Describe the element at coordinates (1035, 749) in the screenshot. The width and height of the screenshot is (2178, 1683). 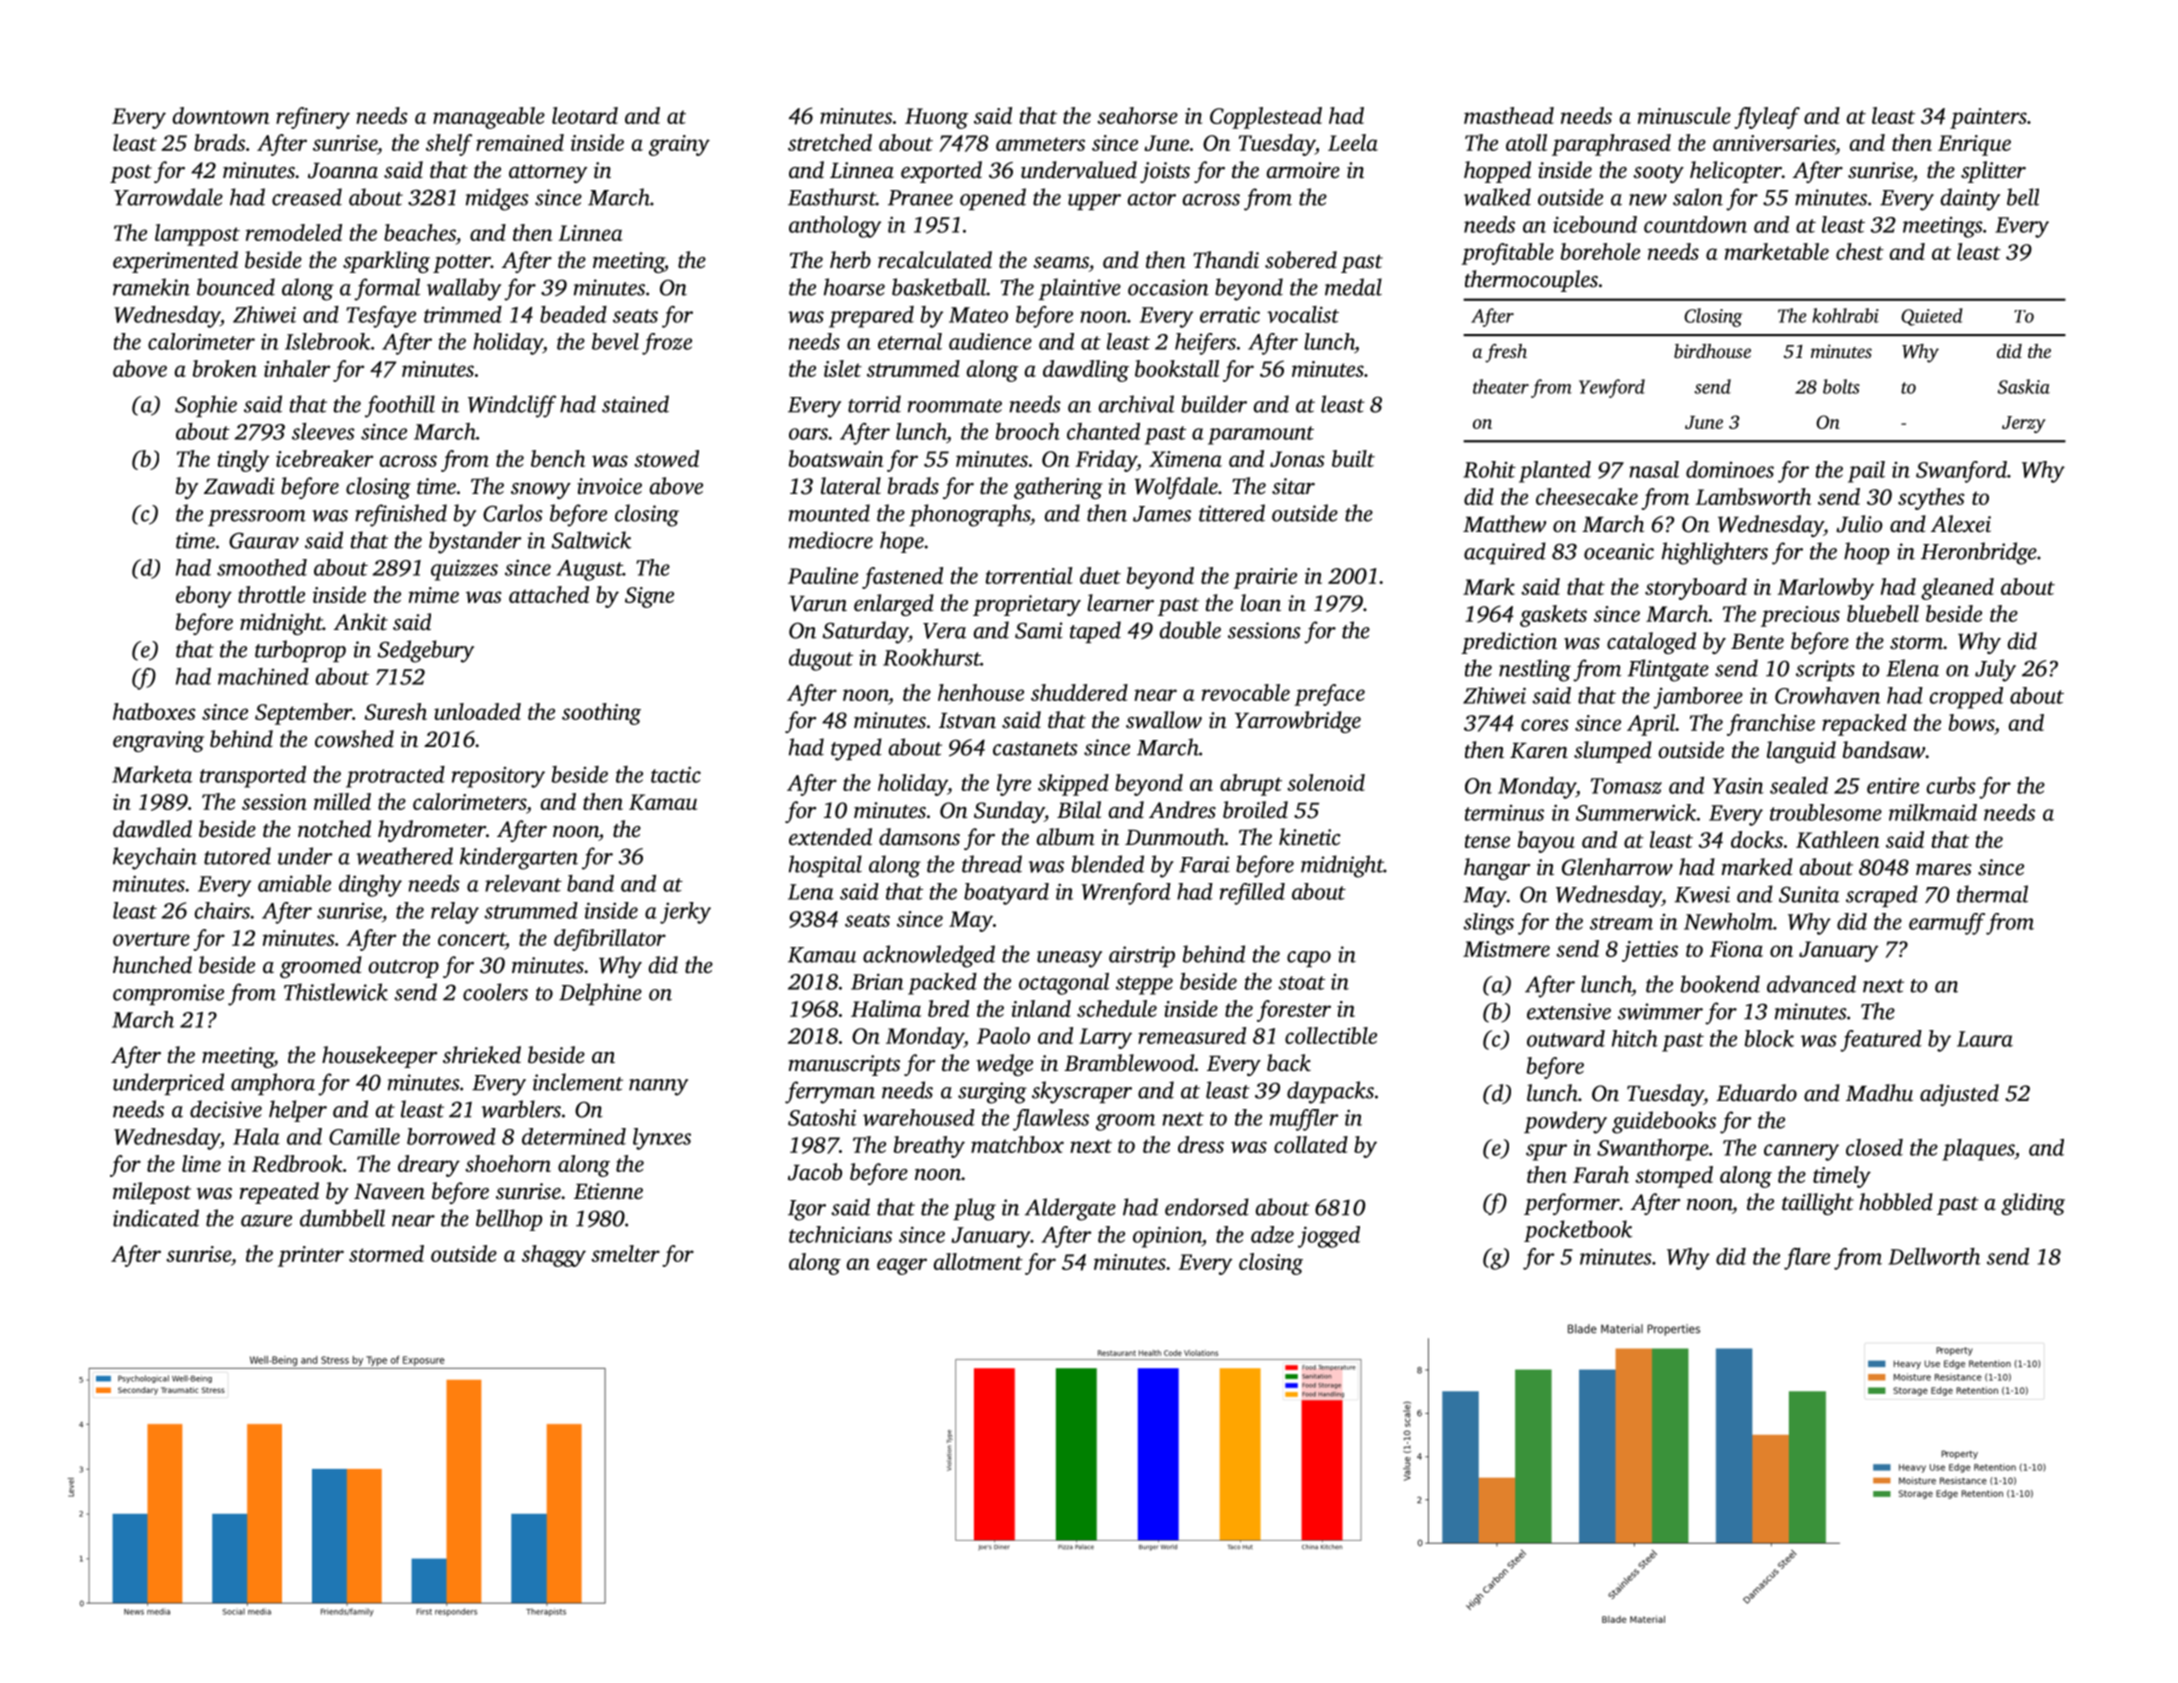
I see `castanets` at that location.
